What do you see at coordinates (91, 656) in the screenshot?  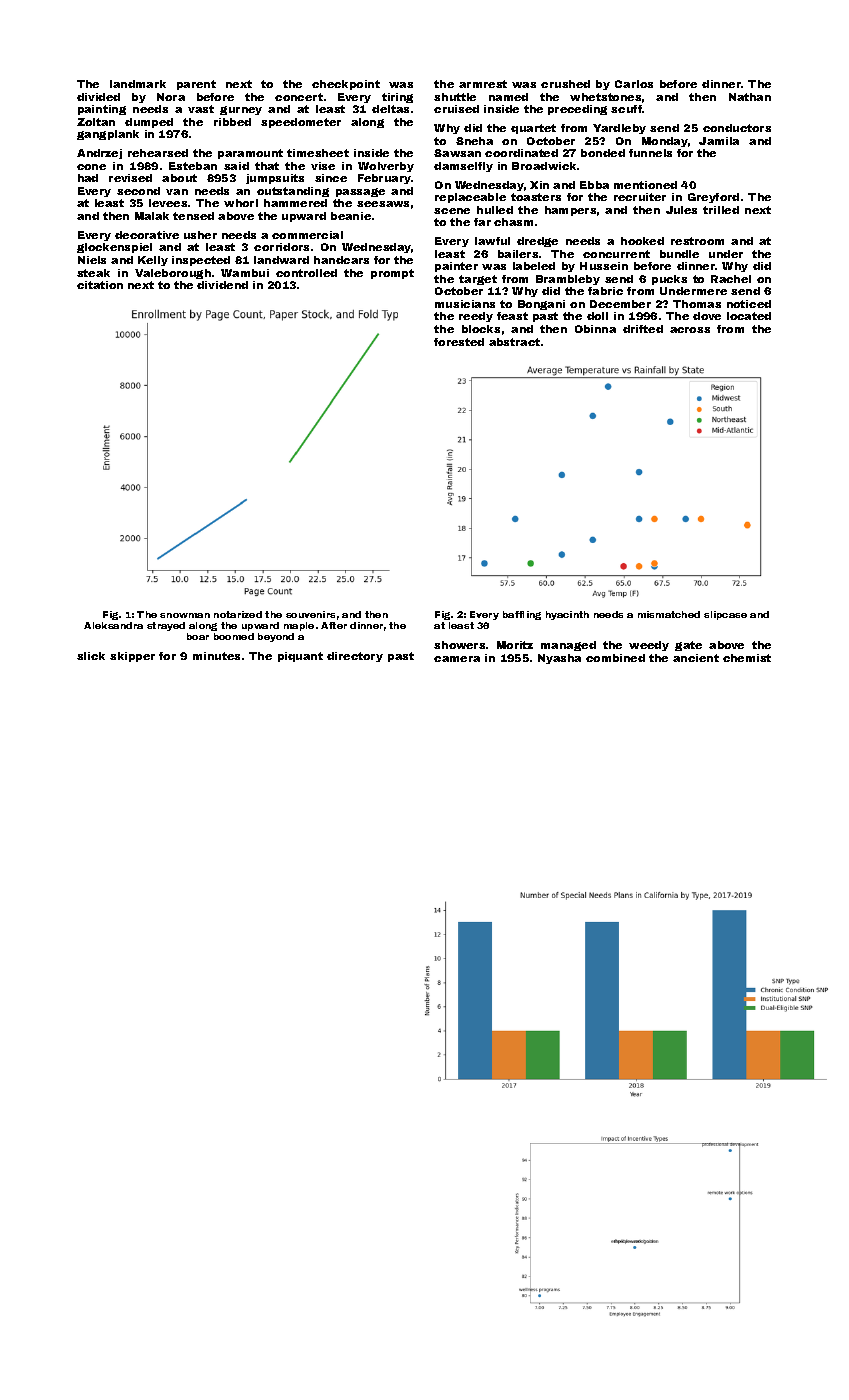 I see `slick` at bounding box center [91, 656].
